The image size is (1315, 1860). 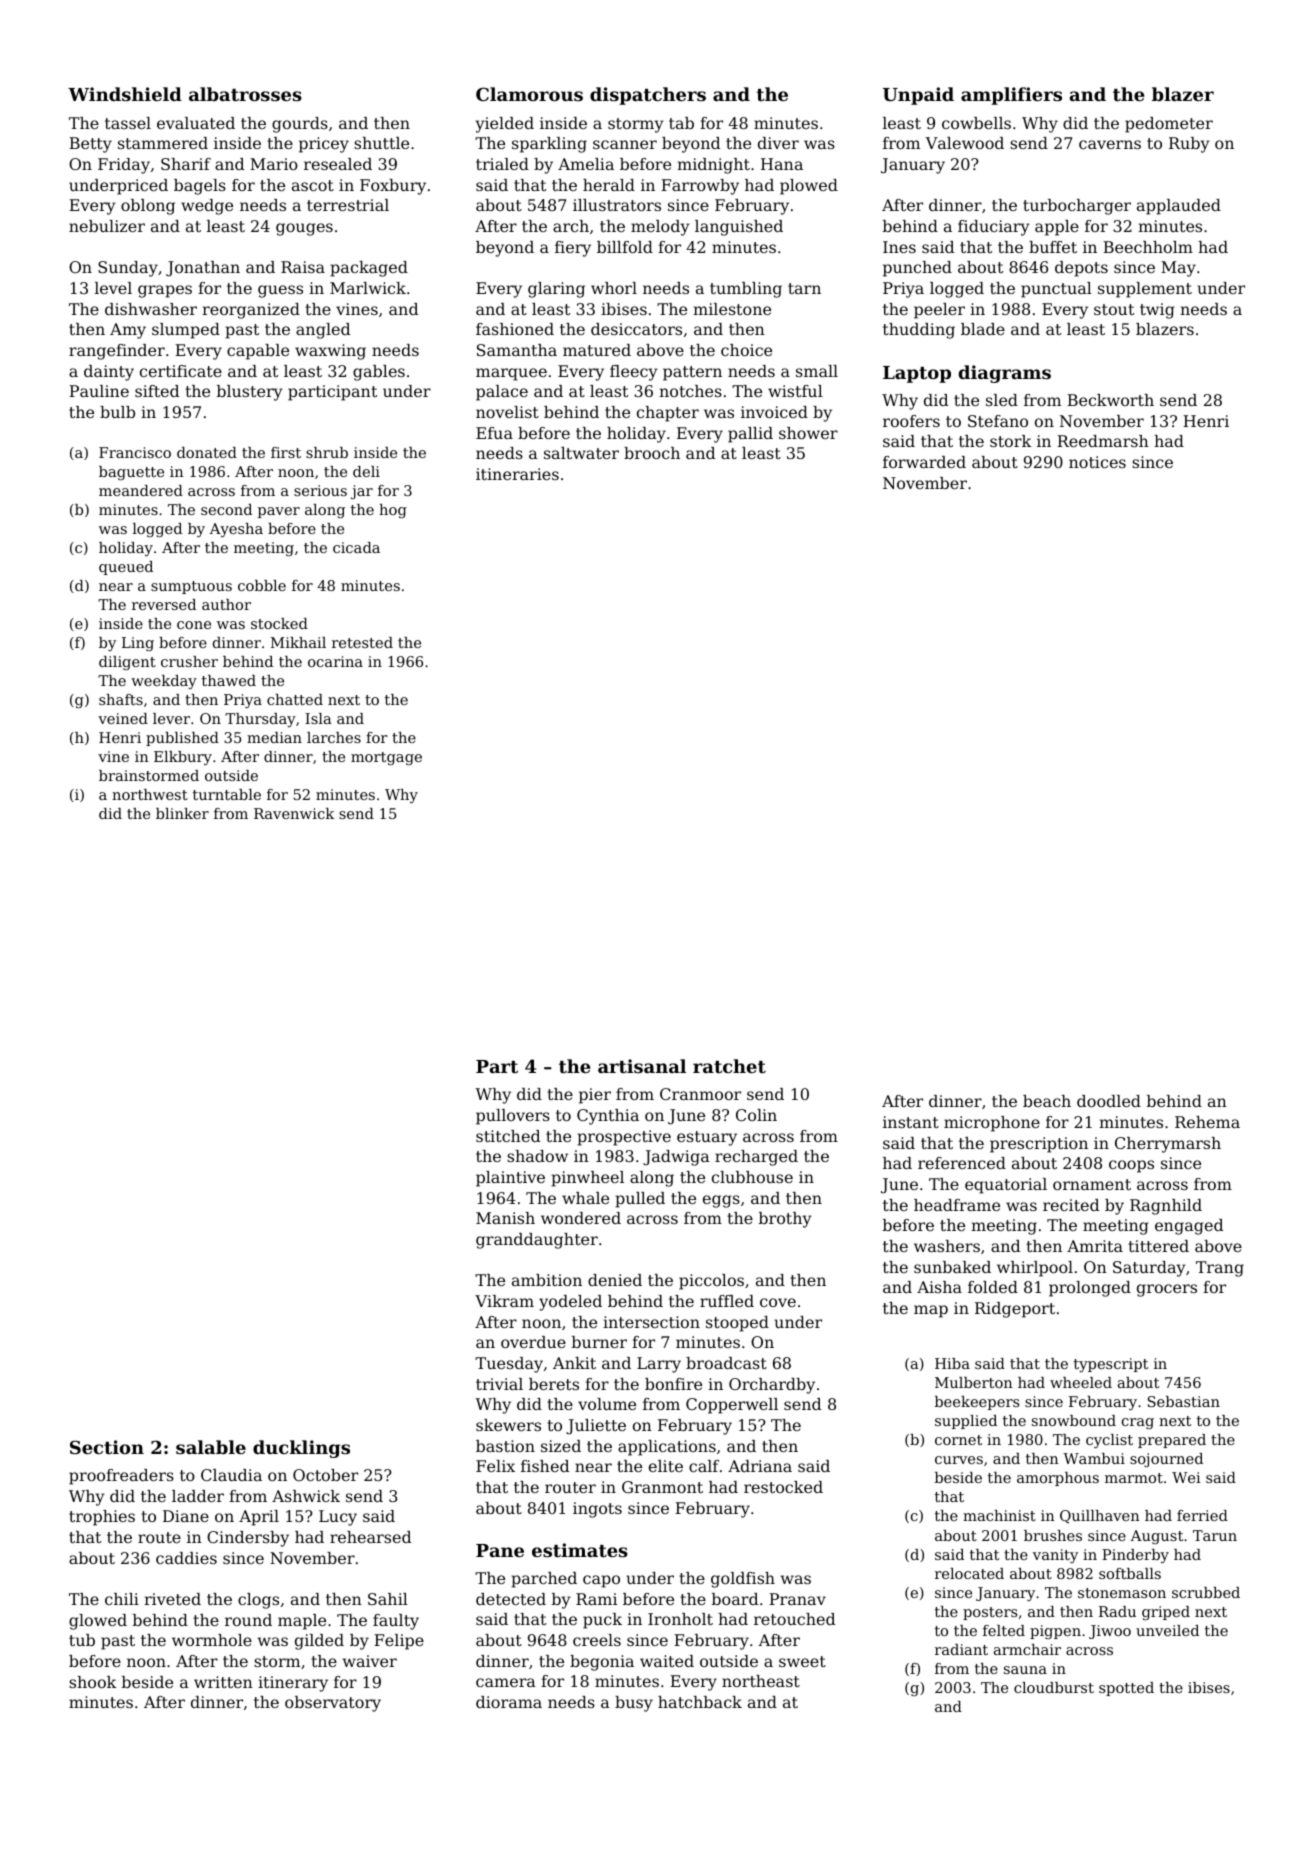 I want to click on tassel, so click(x=128, y=123).
